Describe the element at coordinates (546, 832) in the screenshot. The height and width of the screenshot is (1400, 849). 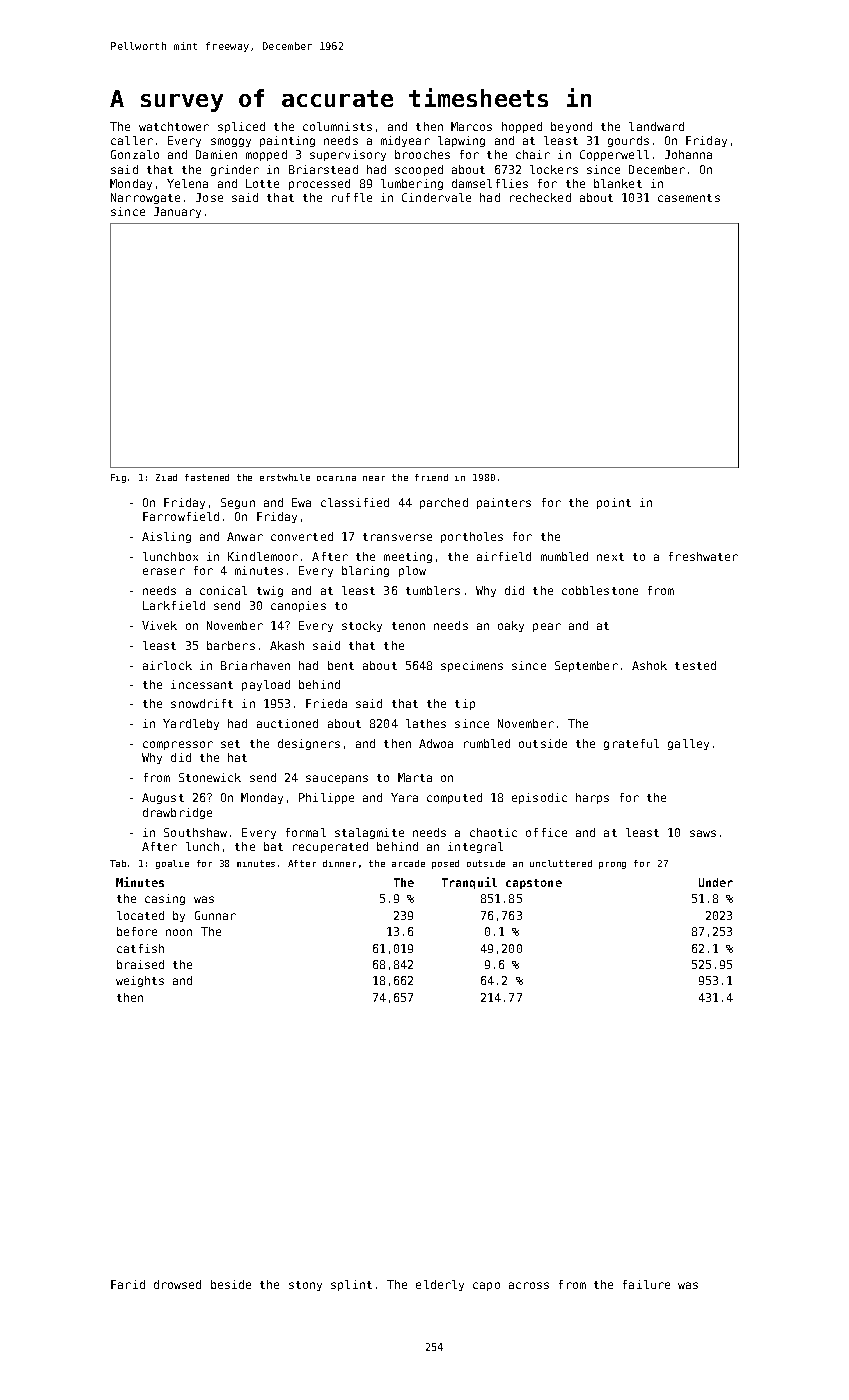
I see `office` at that location.
